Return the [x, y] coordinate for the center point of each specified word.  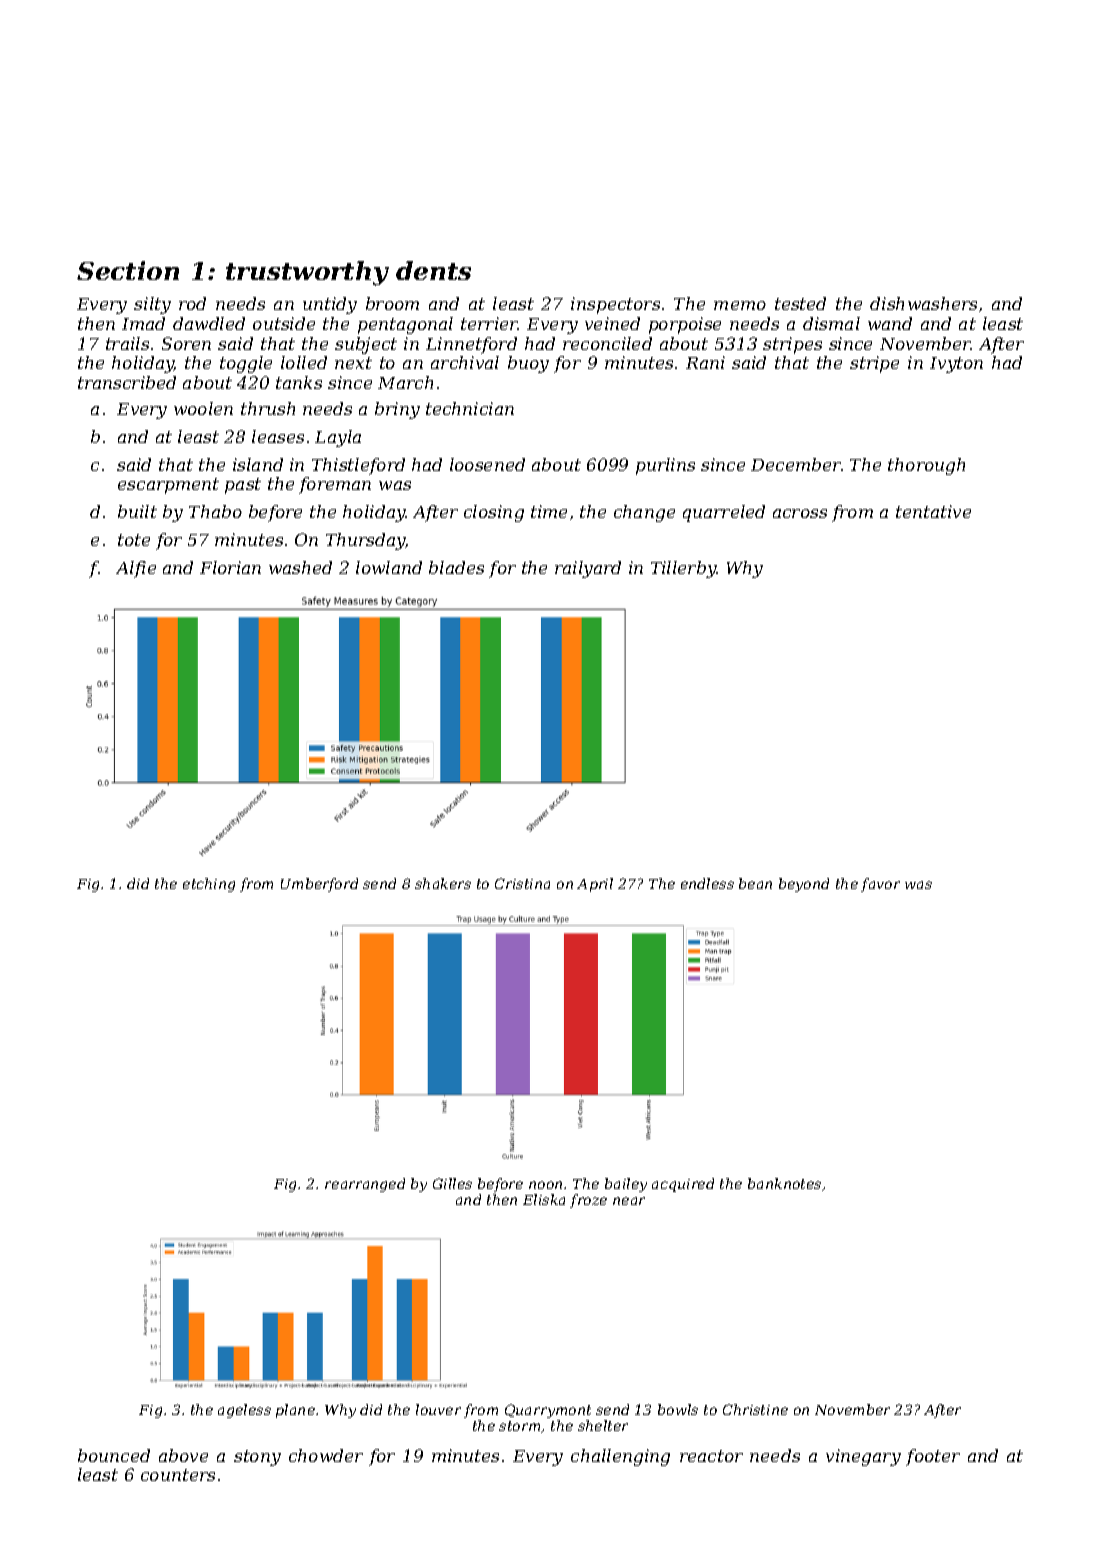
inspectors [615, 305]
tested [800, 303]
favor [880, 885]
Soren [186, 343]
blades [456, 567]
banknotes [784, 1183]
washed [300, 567]
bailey [626, 1185]
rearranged [365, 1185]
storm [519, 1426]
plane [295, 1411]
